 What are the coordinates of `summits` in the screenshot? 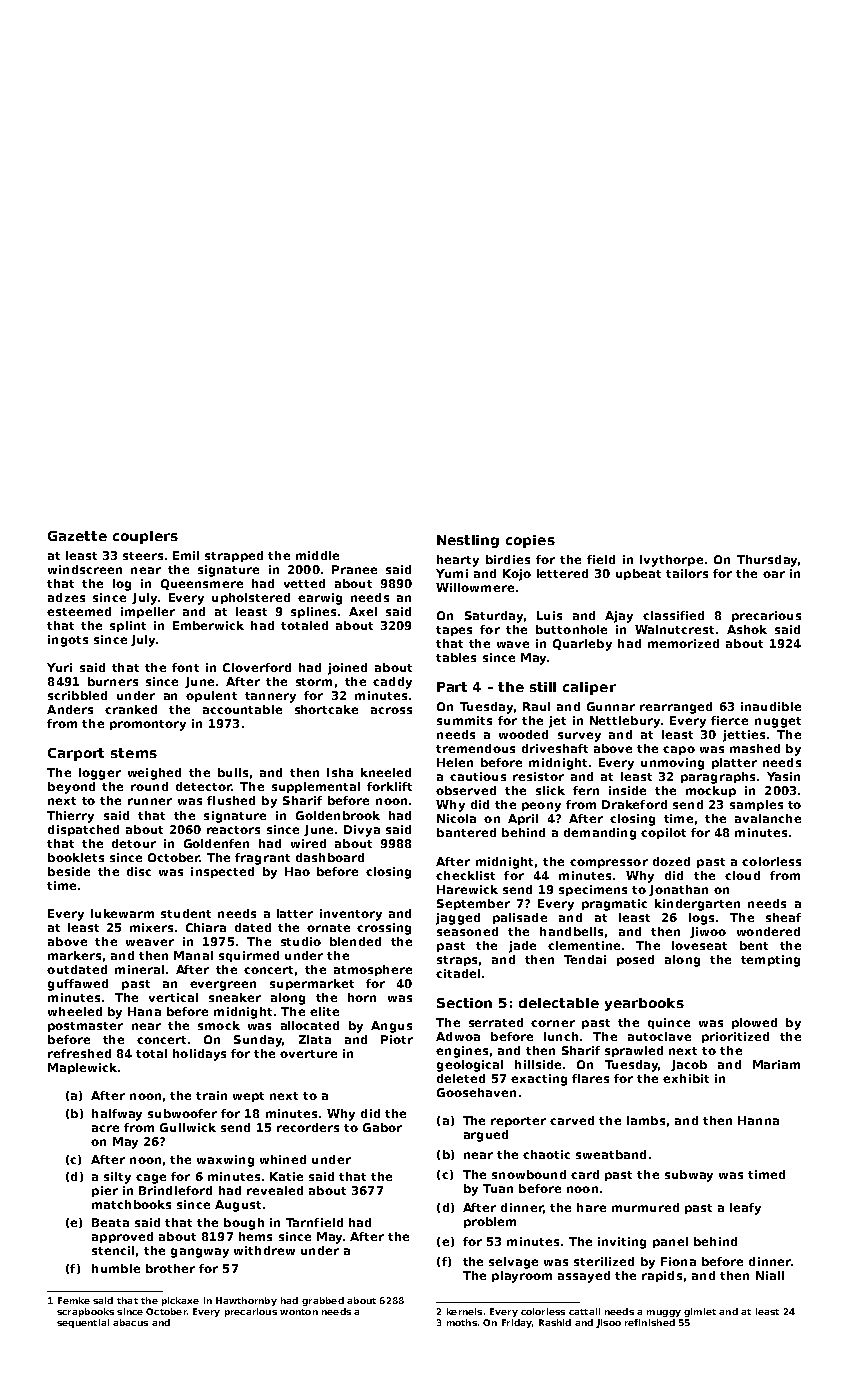 It's located at (464, 720).
